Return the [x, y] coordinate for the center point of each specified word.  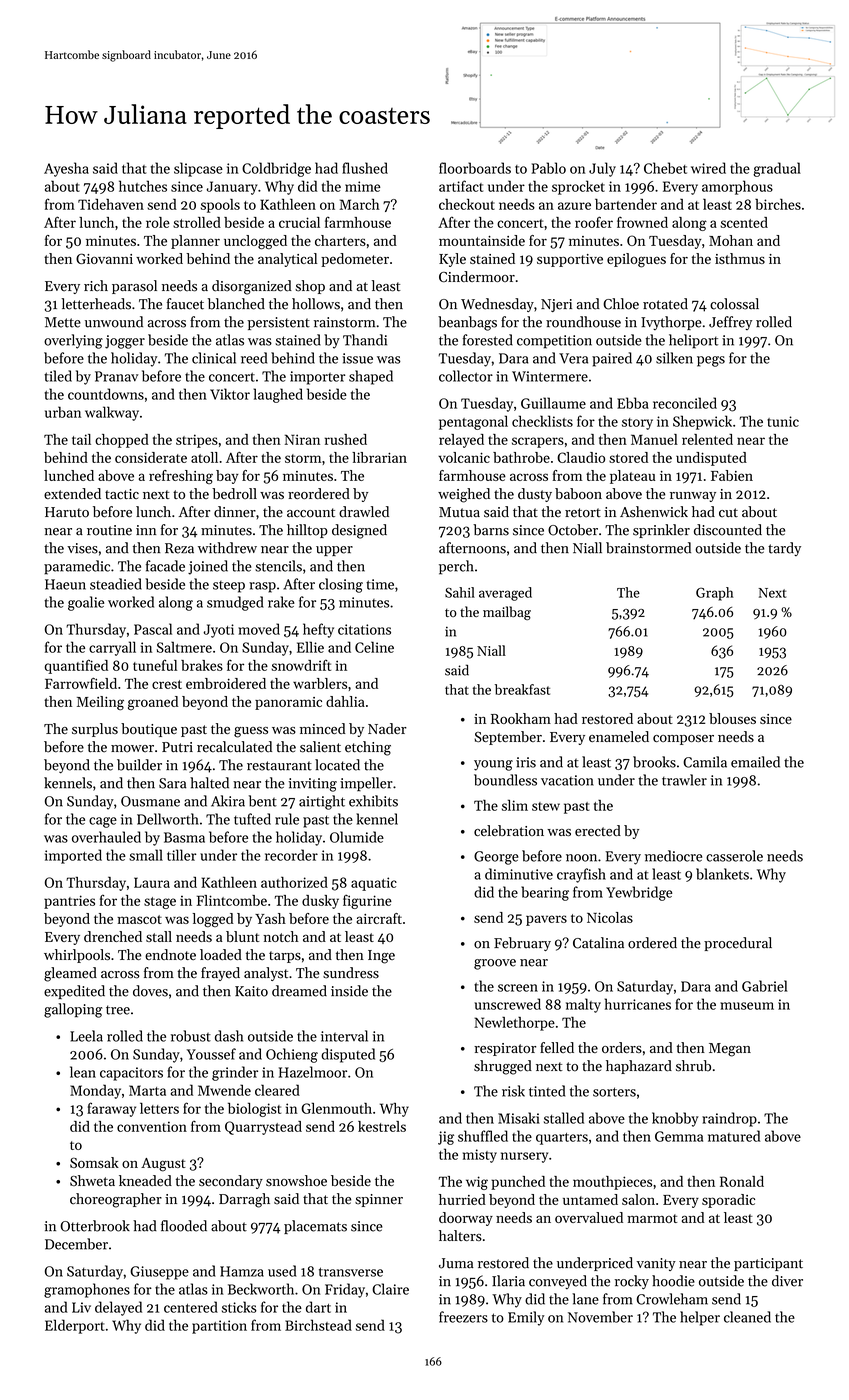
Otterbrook [95, 1226]
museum [747, 1006]
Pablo [549, 168]
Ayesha [66, 169]
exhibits [373, 801]
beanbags [467, 323]
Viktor [230, 394]
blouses [732, 718]
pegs [711, 361]
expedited [74, 992]
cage [103, 822]
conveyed [558, 1282]
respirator [505, 1049]
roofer [594, 222]
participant [768, 1264]
